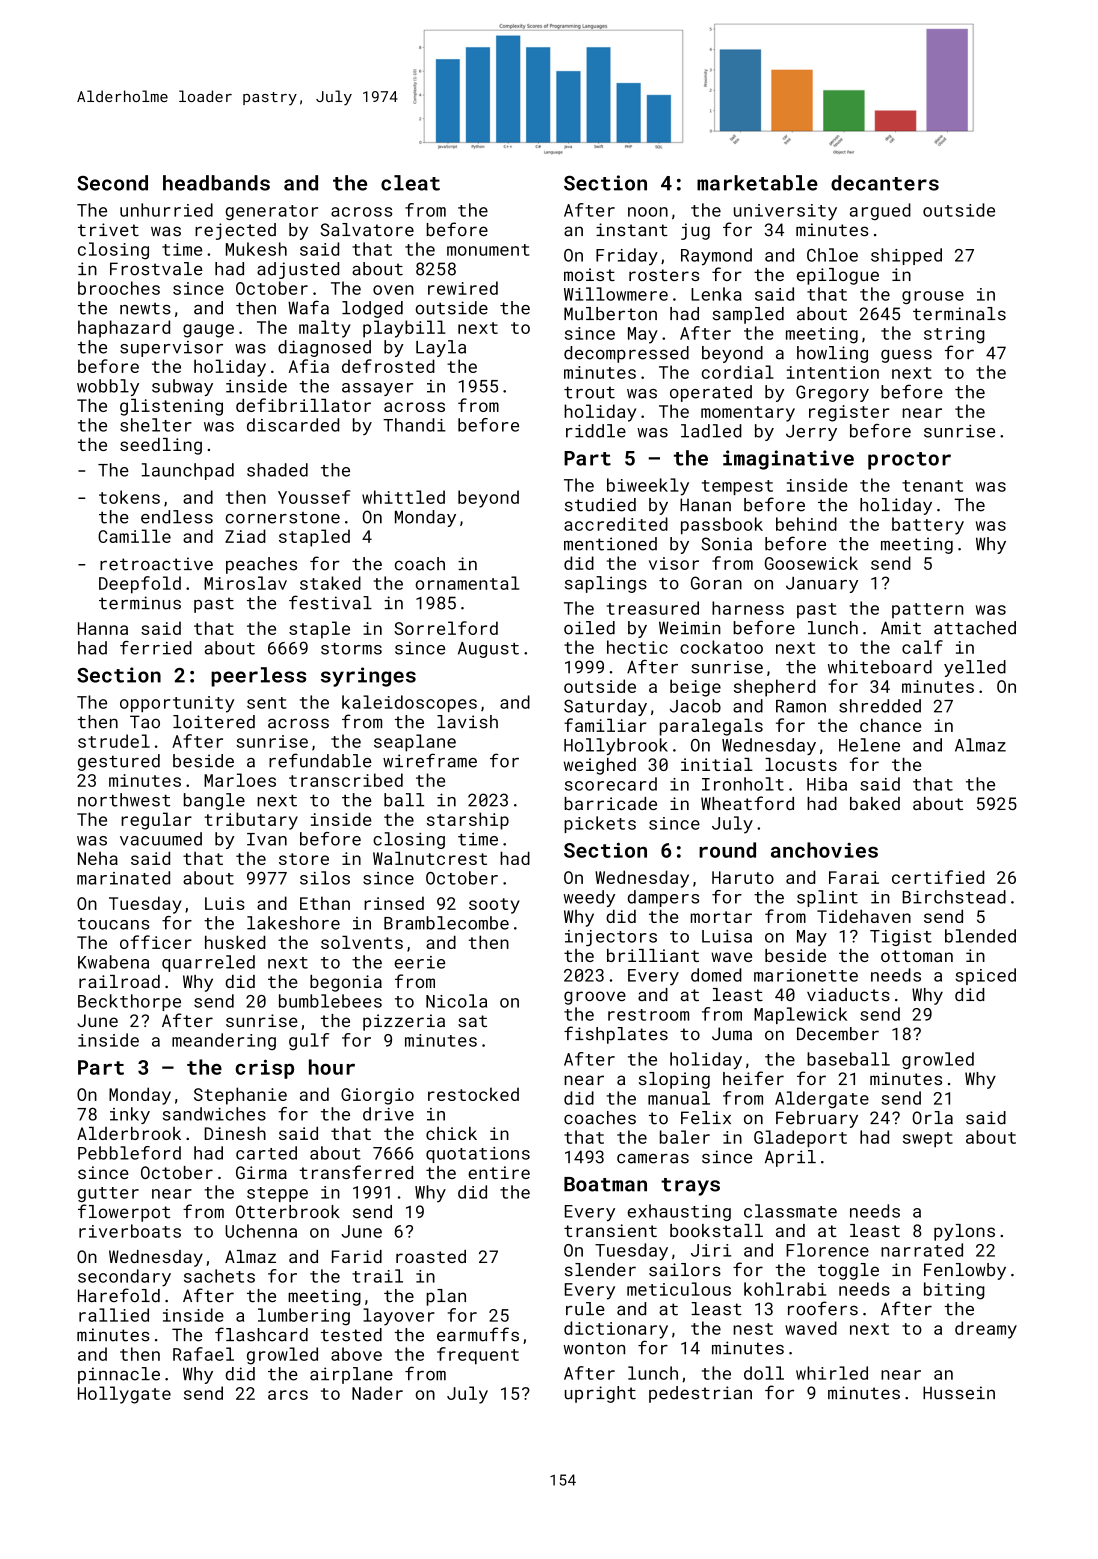 Image resolution: width=1098 pixels, height=1559 pixels. What do you see at coordinates (653, 955) in the document?
I see `brilliant` at bounding box center [653, 955].
